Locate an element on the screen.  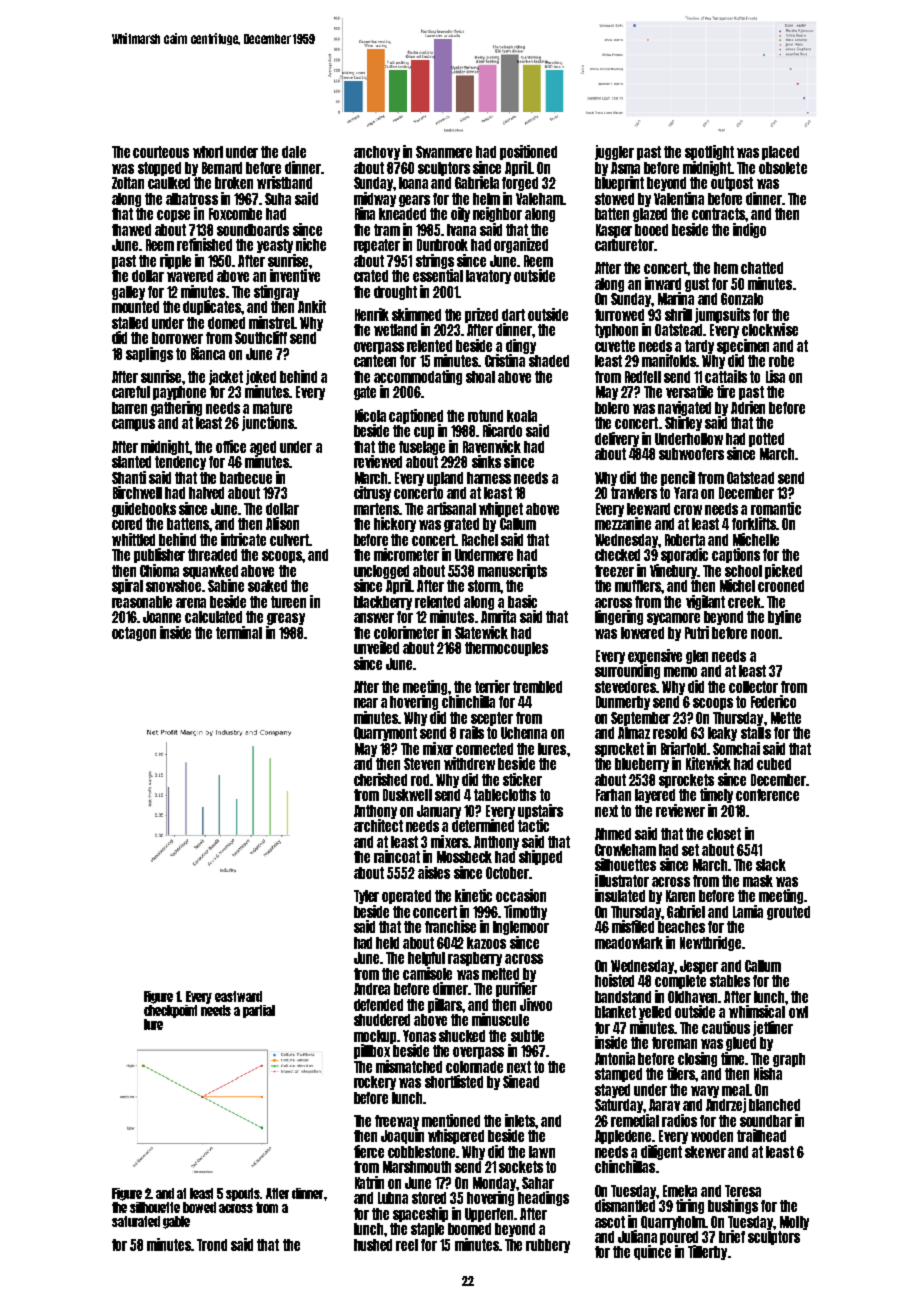
Mette is located at coordinates (786, 718).
